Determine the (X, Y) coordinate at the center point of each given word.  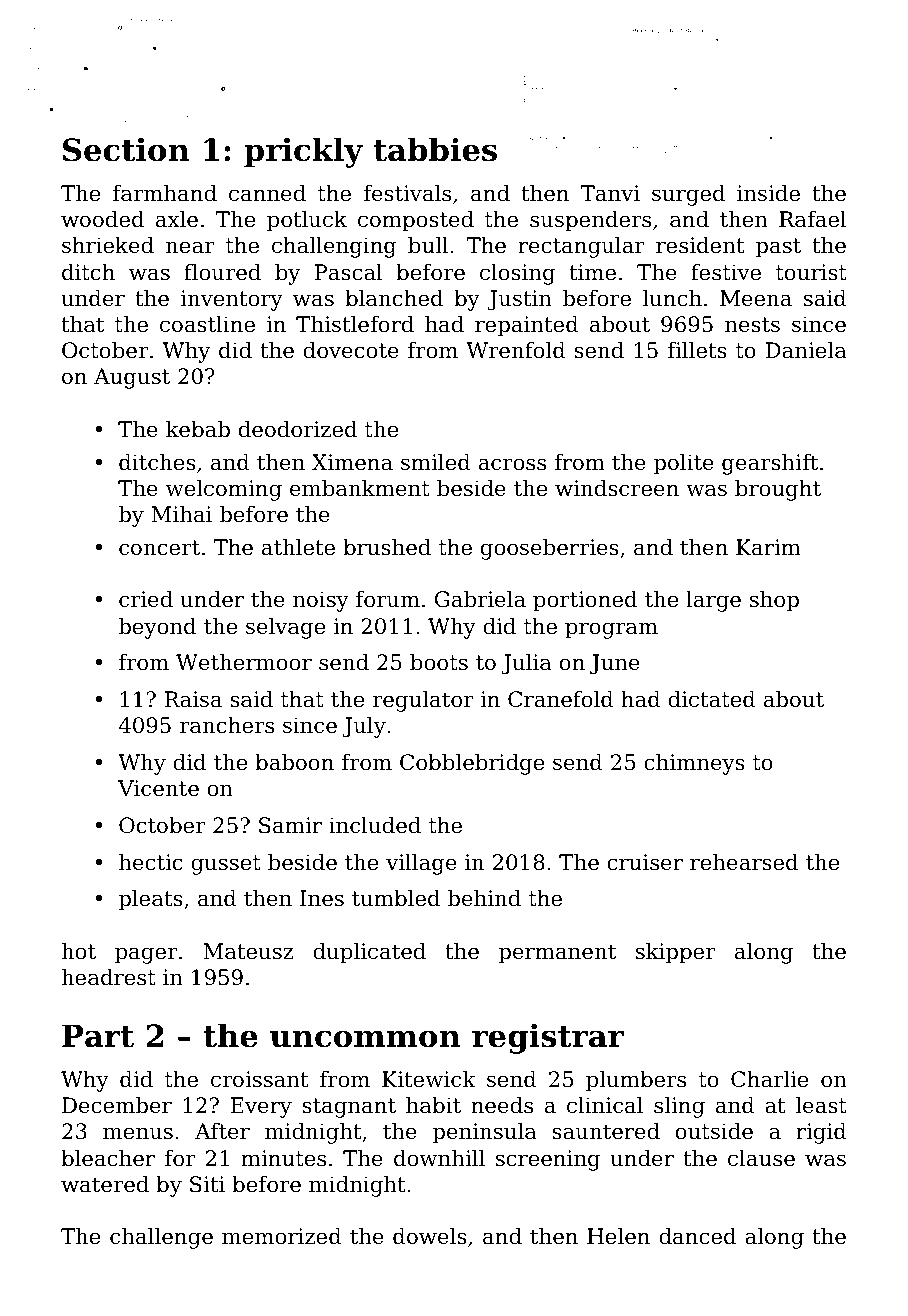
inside (768, 193)
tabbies (435, 149)
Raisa (193, 699)
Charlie (769, 1079)
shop (774, 601)
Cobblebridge (472, 764)
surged (688, 195)
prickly (303, 152)
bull (428, 245)
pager (146, 955)
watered (105, 1184)
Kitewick (429, 1079)
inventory (232, 300)
